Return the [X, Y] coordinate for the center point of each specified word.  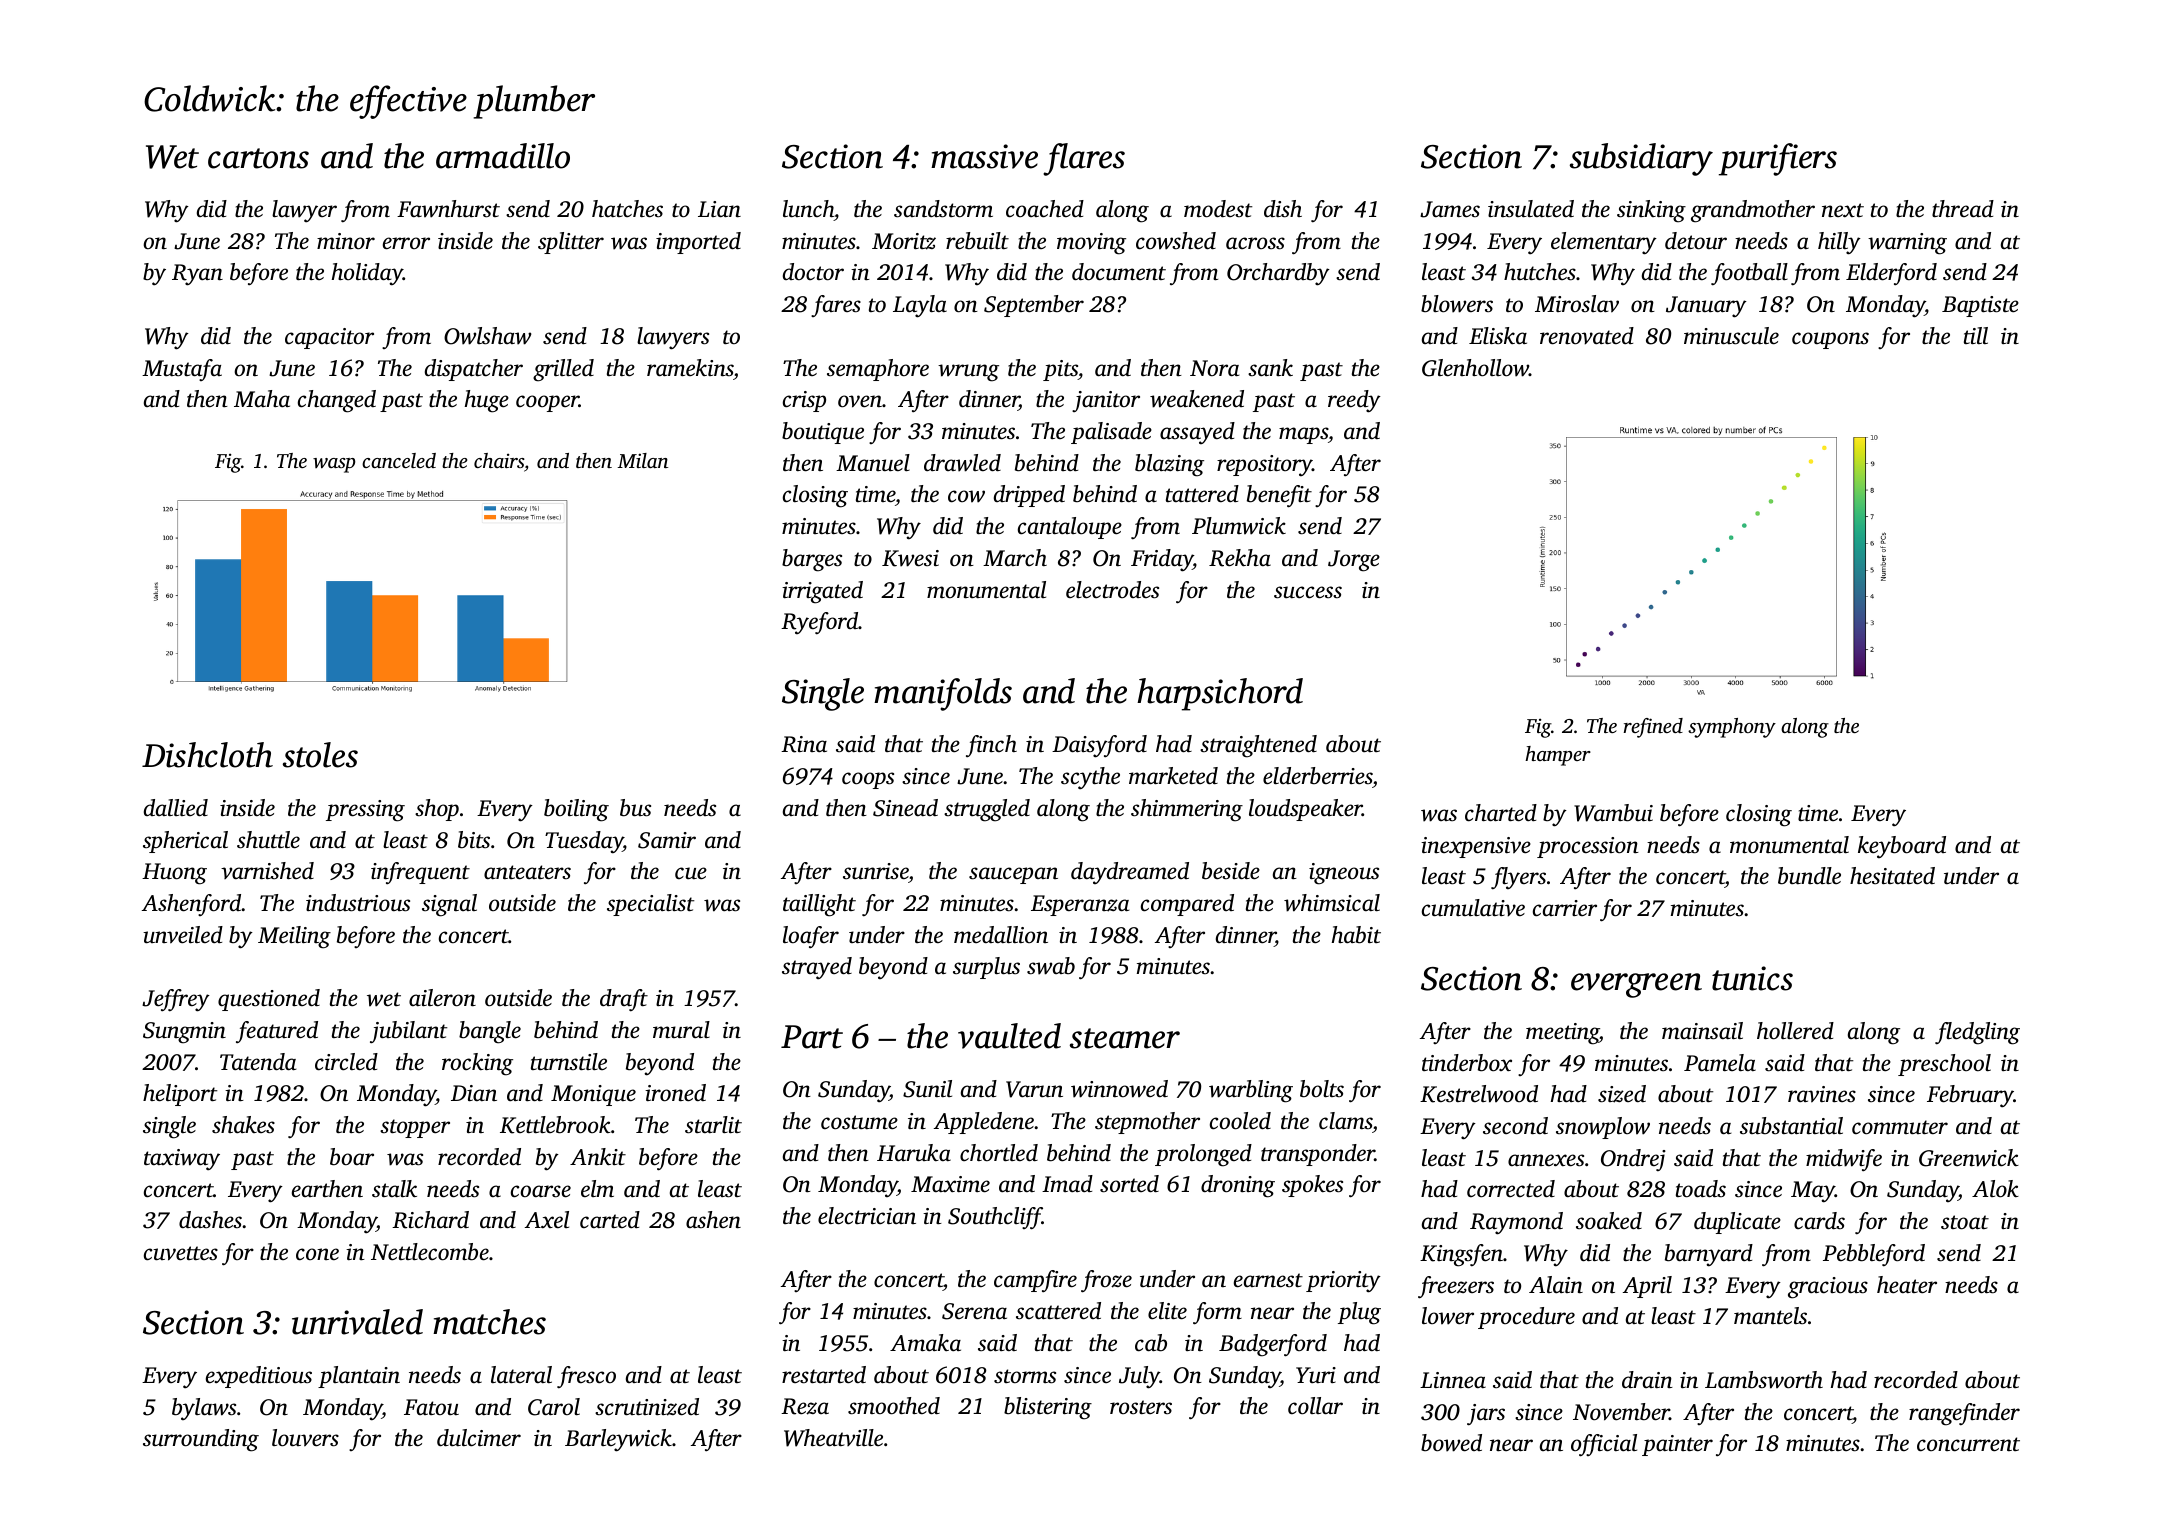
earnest [1268, 1280]
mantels [1770, 1316]
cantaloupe [1070, 528]
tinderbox [1467, 1063]
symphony [1732, 728]
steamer [1125, 1038]
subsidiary [1641, 159]
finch [991, 746]
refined [1653, 728]
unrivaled [357, 1322]
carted [610, 1220]
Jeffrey [176, 1000]
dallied [176, 807]
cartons [258, 158]
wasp [334, 465]
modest [1218, 209]
